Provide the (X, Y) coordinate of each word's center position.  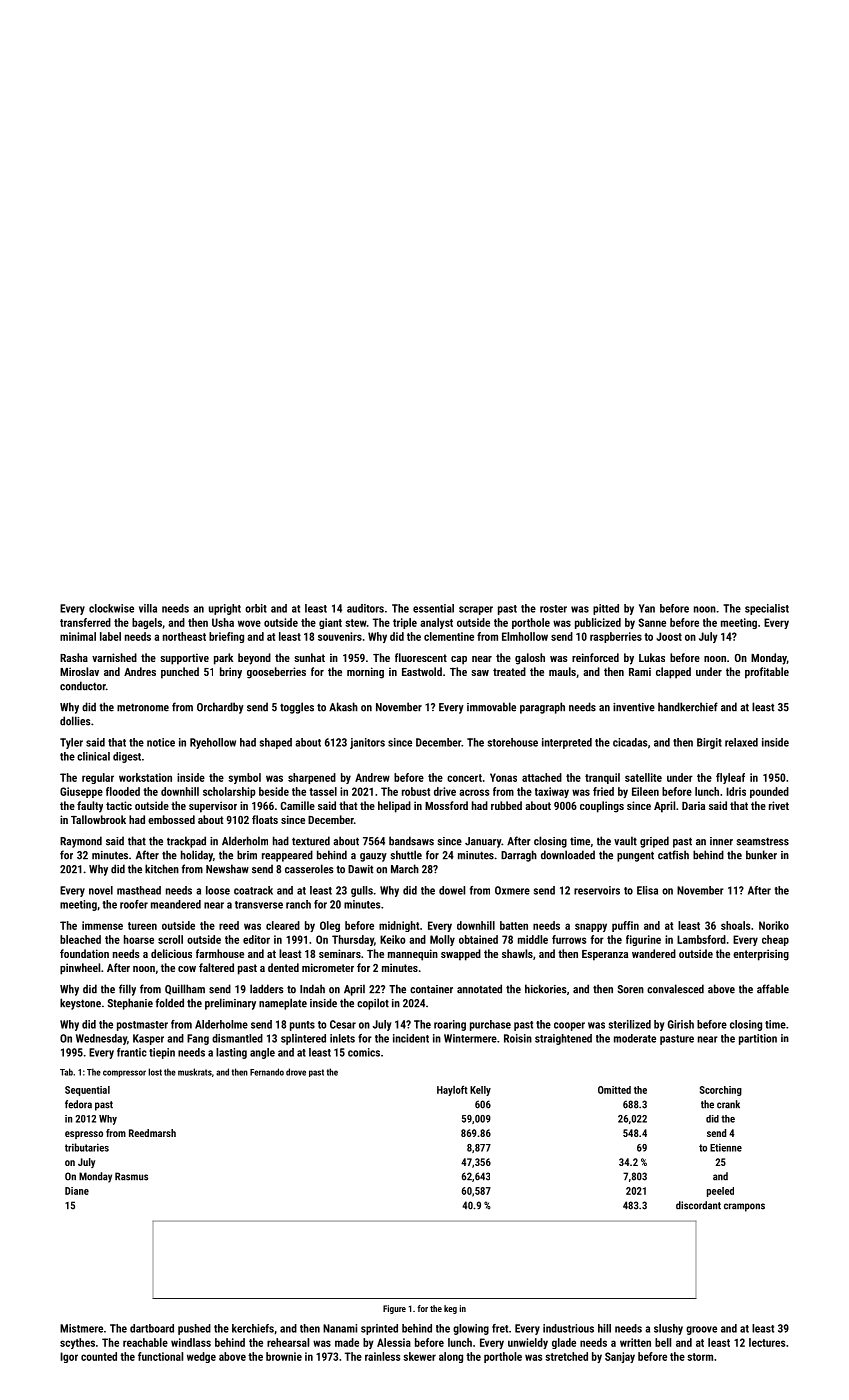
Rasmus (131, 1176)
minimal (78, 636)
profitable (767, 673)
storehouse (513, 742)
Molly (442, 940)
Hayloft (452, 1090)
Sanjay (620, 1357)
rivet (779, 805)
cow (187, 969)
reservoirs (597, 890)
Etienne (726, 1148)
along (451, 1357)
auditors (365, 608)
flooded (123, 791)
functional (160, 1356)
